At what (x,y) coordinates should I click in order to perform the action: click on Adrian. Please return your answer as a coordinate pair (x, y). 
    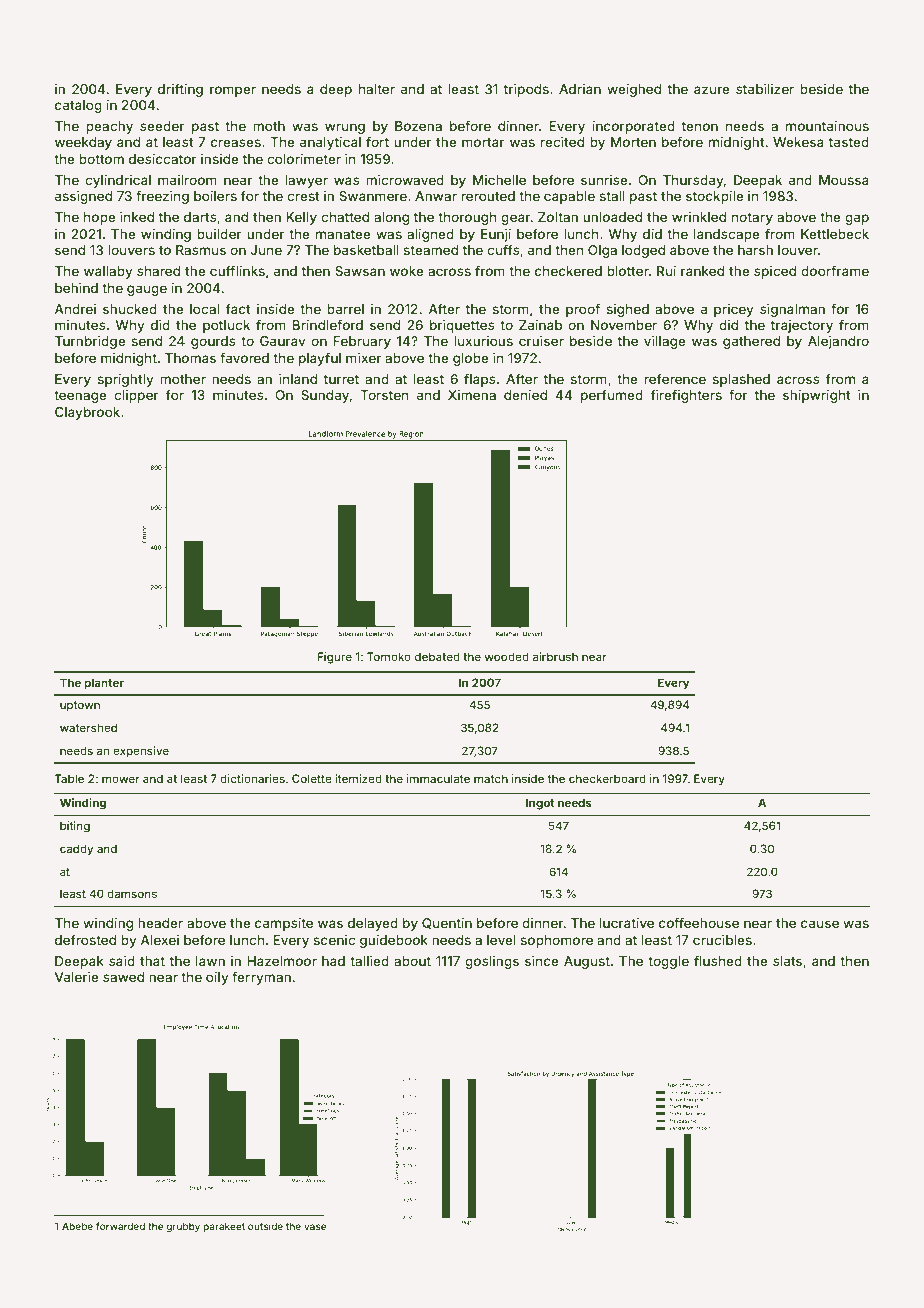
    Looking at the image, I should click on (580, 89).
